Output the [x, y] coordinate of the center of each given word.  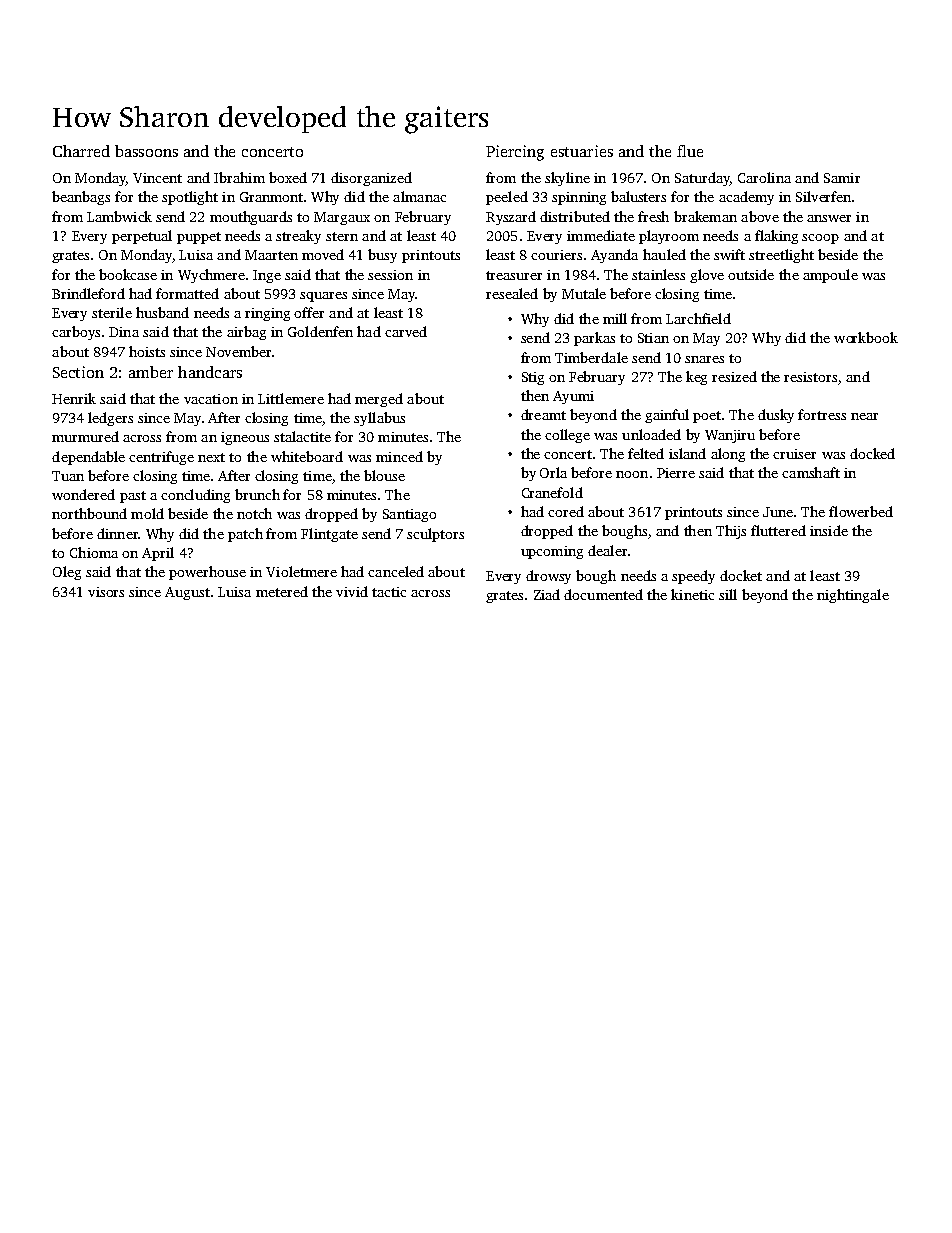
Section [78, 372]
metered [282, 591]
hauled [664, 254]
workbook [866, 337]
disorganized [371, 179]
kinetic [692, 594]
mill [615, 318]
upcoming [552, 552]
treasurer [514, 275]
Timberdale [591, 357]
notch [254, 513]
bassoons [146, 151]
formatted [187, 293]
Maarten [271, 255]
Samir [842, 178]
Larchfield [698, 318]
